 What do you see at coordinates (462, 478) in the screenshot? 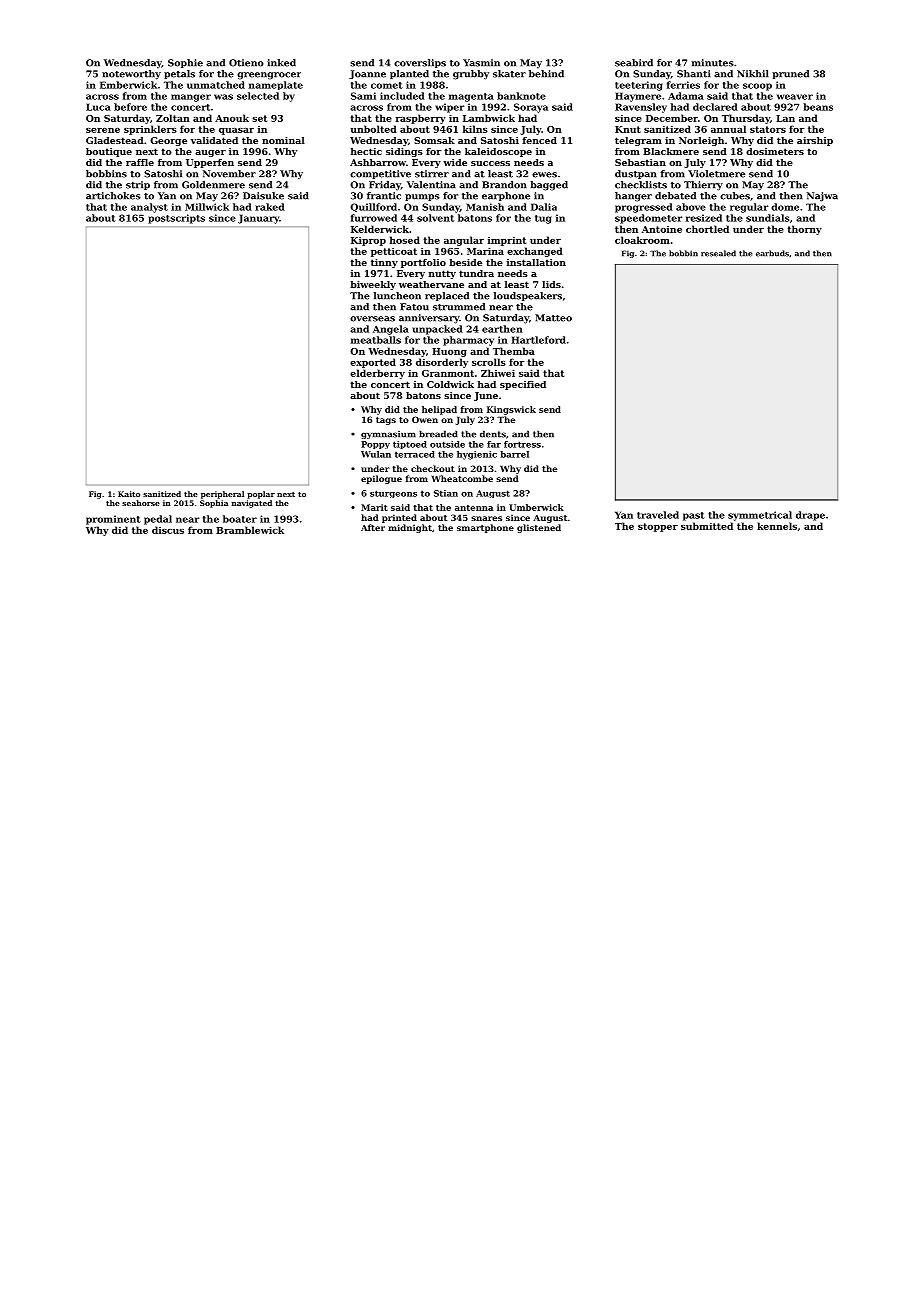
I see `Wheatcombe` at bounding box center [462, 478].
